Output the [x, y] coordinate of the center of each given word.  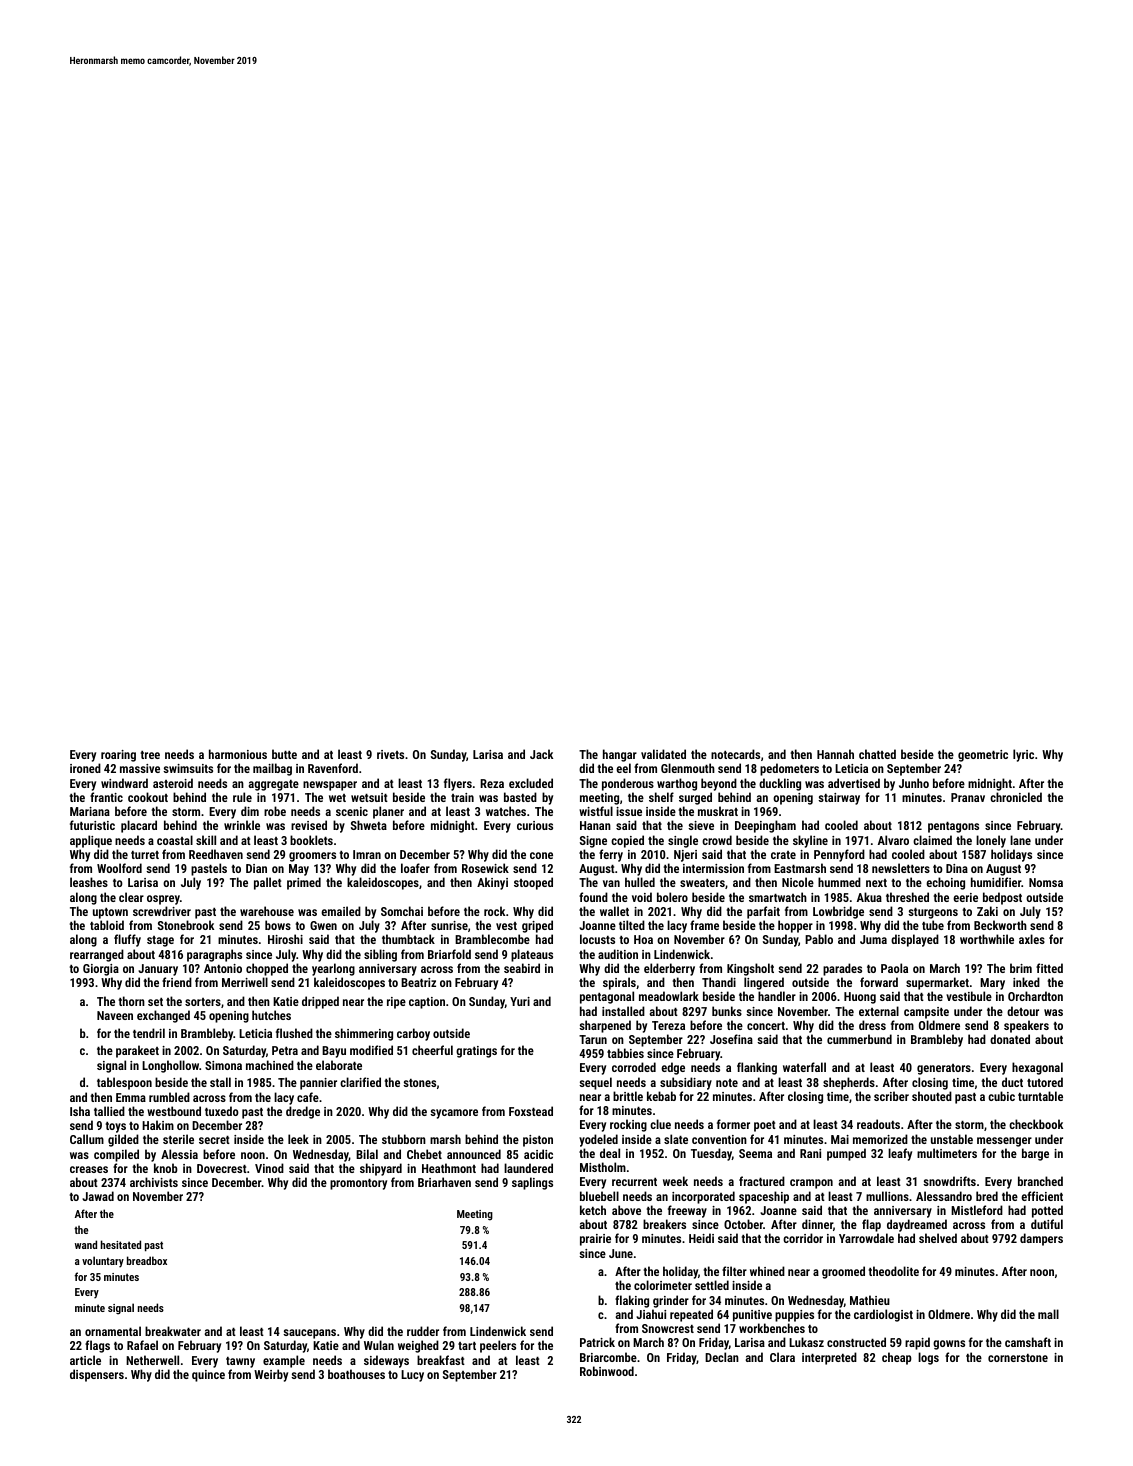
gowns [949, 1345]
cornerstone [1018, 1358]
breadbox [147, 1260]
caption [427, 1003]
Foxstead [531, 1111]
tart [467, 1346]
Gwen [323, 925]
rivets [390, 754]
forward [879, 982]
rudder [423, 1331]
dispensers [97, 1375]
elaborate [339, 1065]
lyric [1023, 755]
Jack [541, 754]
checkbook [1036, 1124]
